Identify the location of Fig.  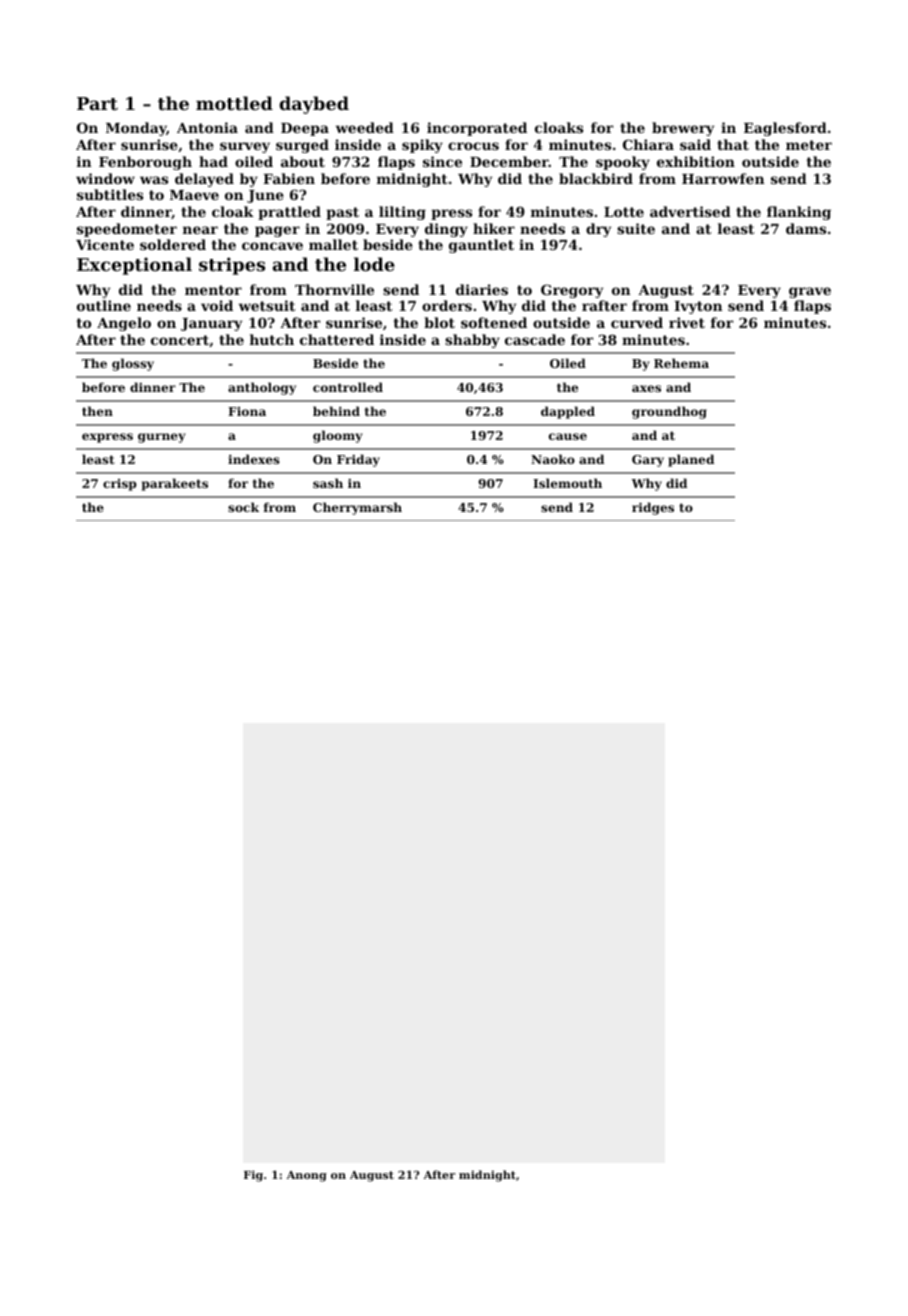
(253, 1176).
